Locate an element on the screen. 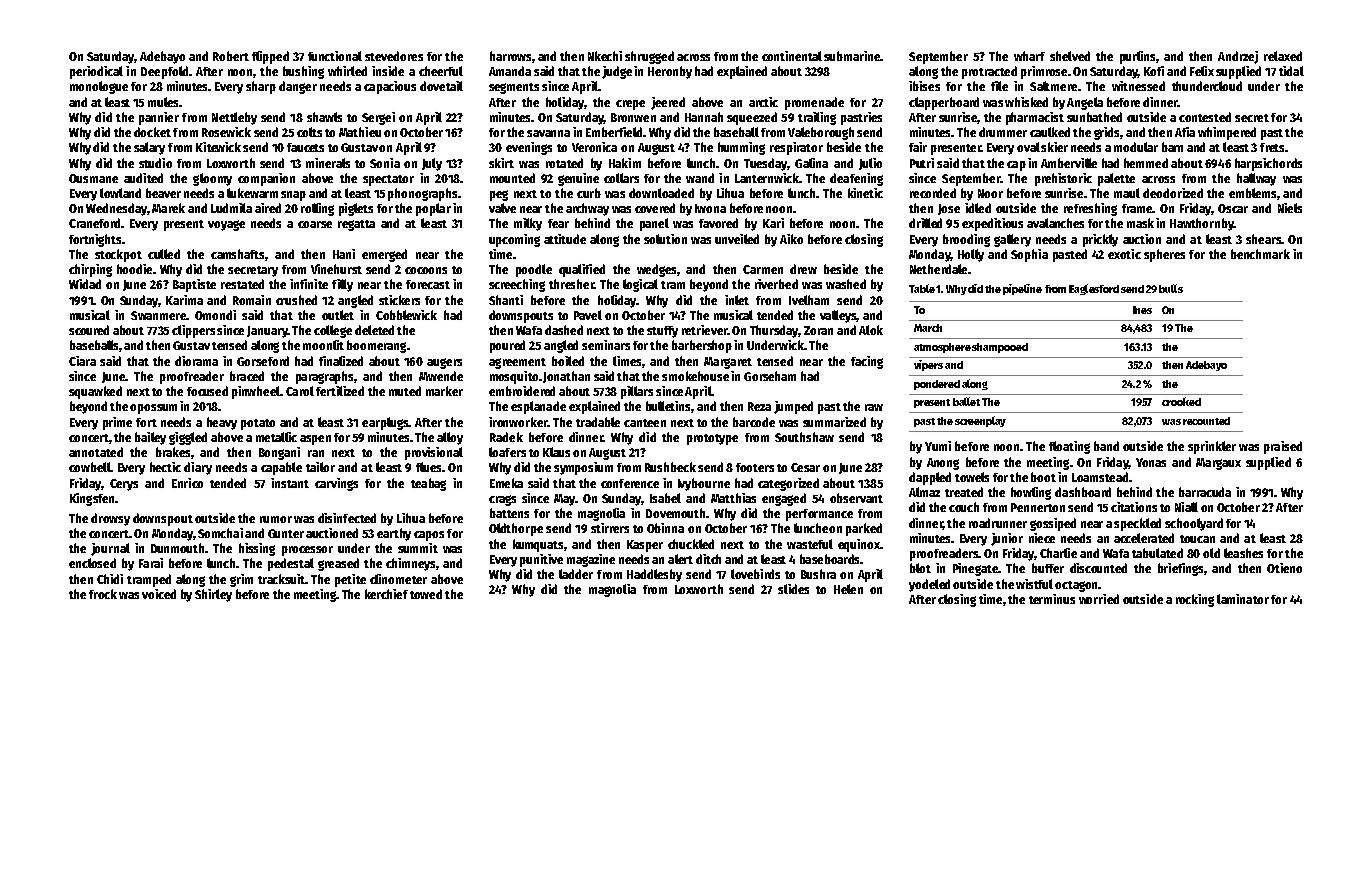 The height and width of the screenshot is (887, 1372). monologue is located at coordinates (99, 87).
